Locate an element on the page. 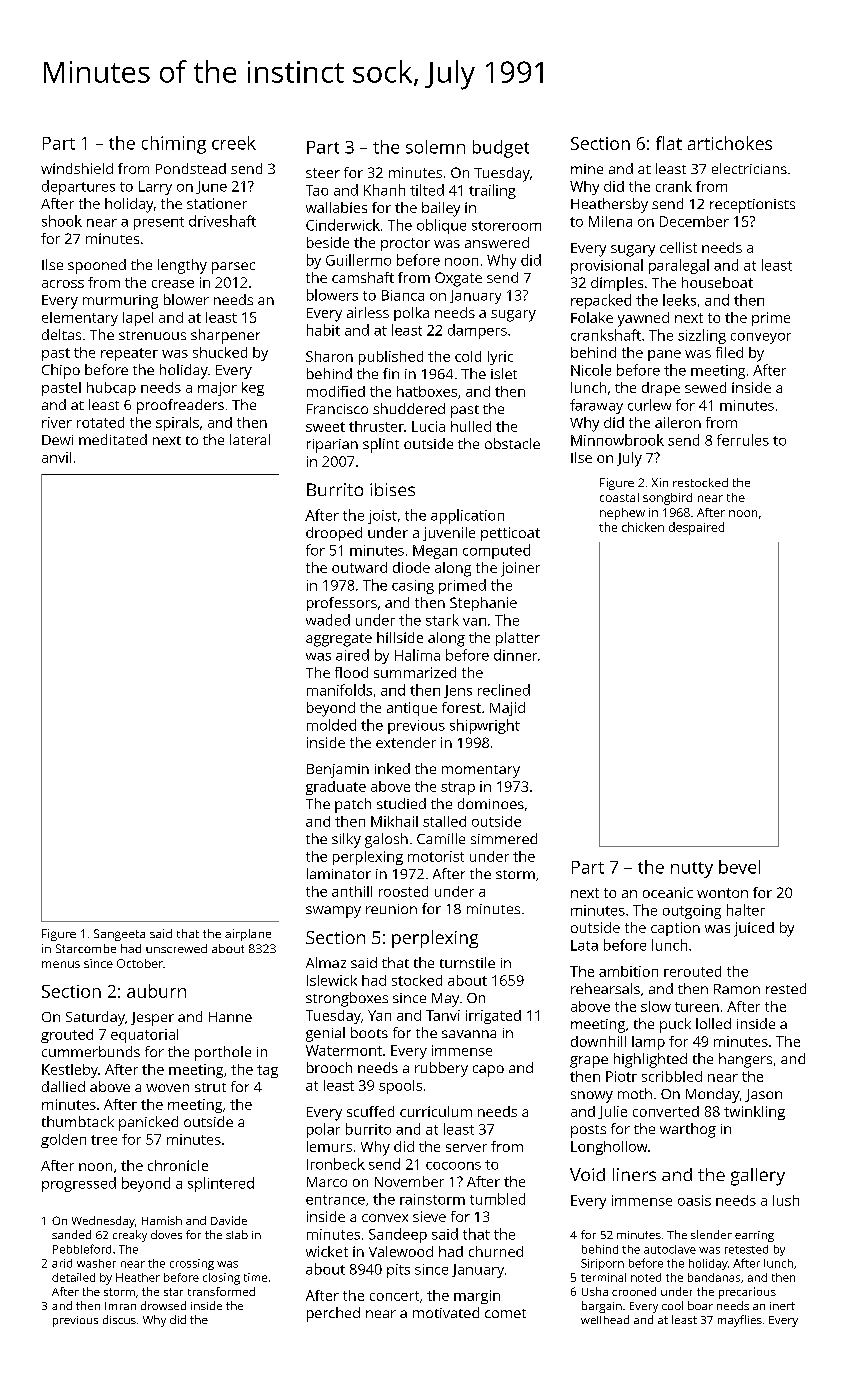 Image resolution: width=849 pixels, height=1400 pixels. ferrules is located at coordinates (743, 440).
